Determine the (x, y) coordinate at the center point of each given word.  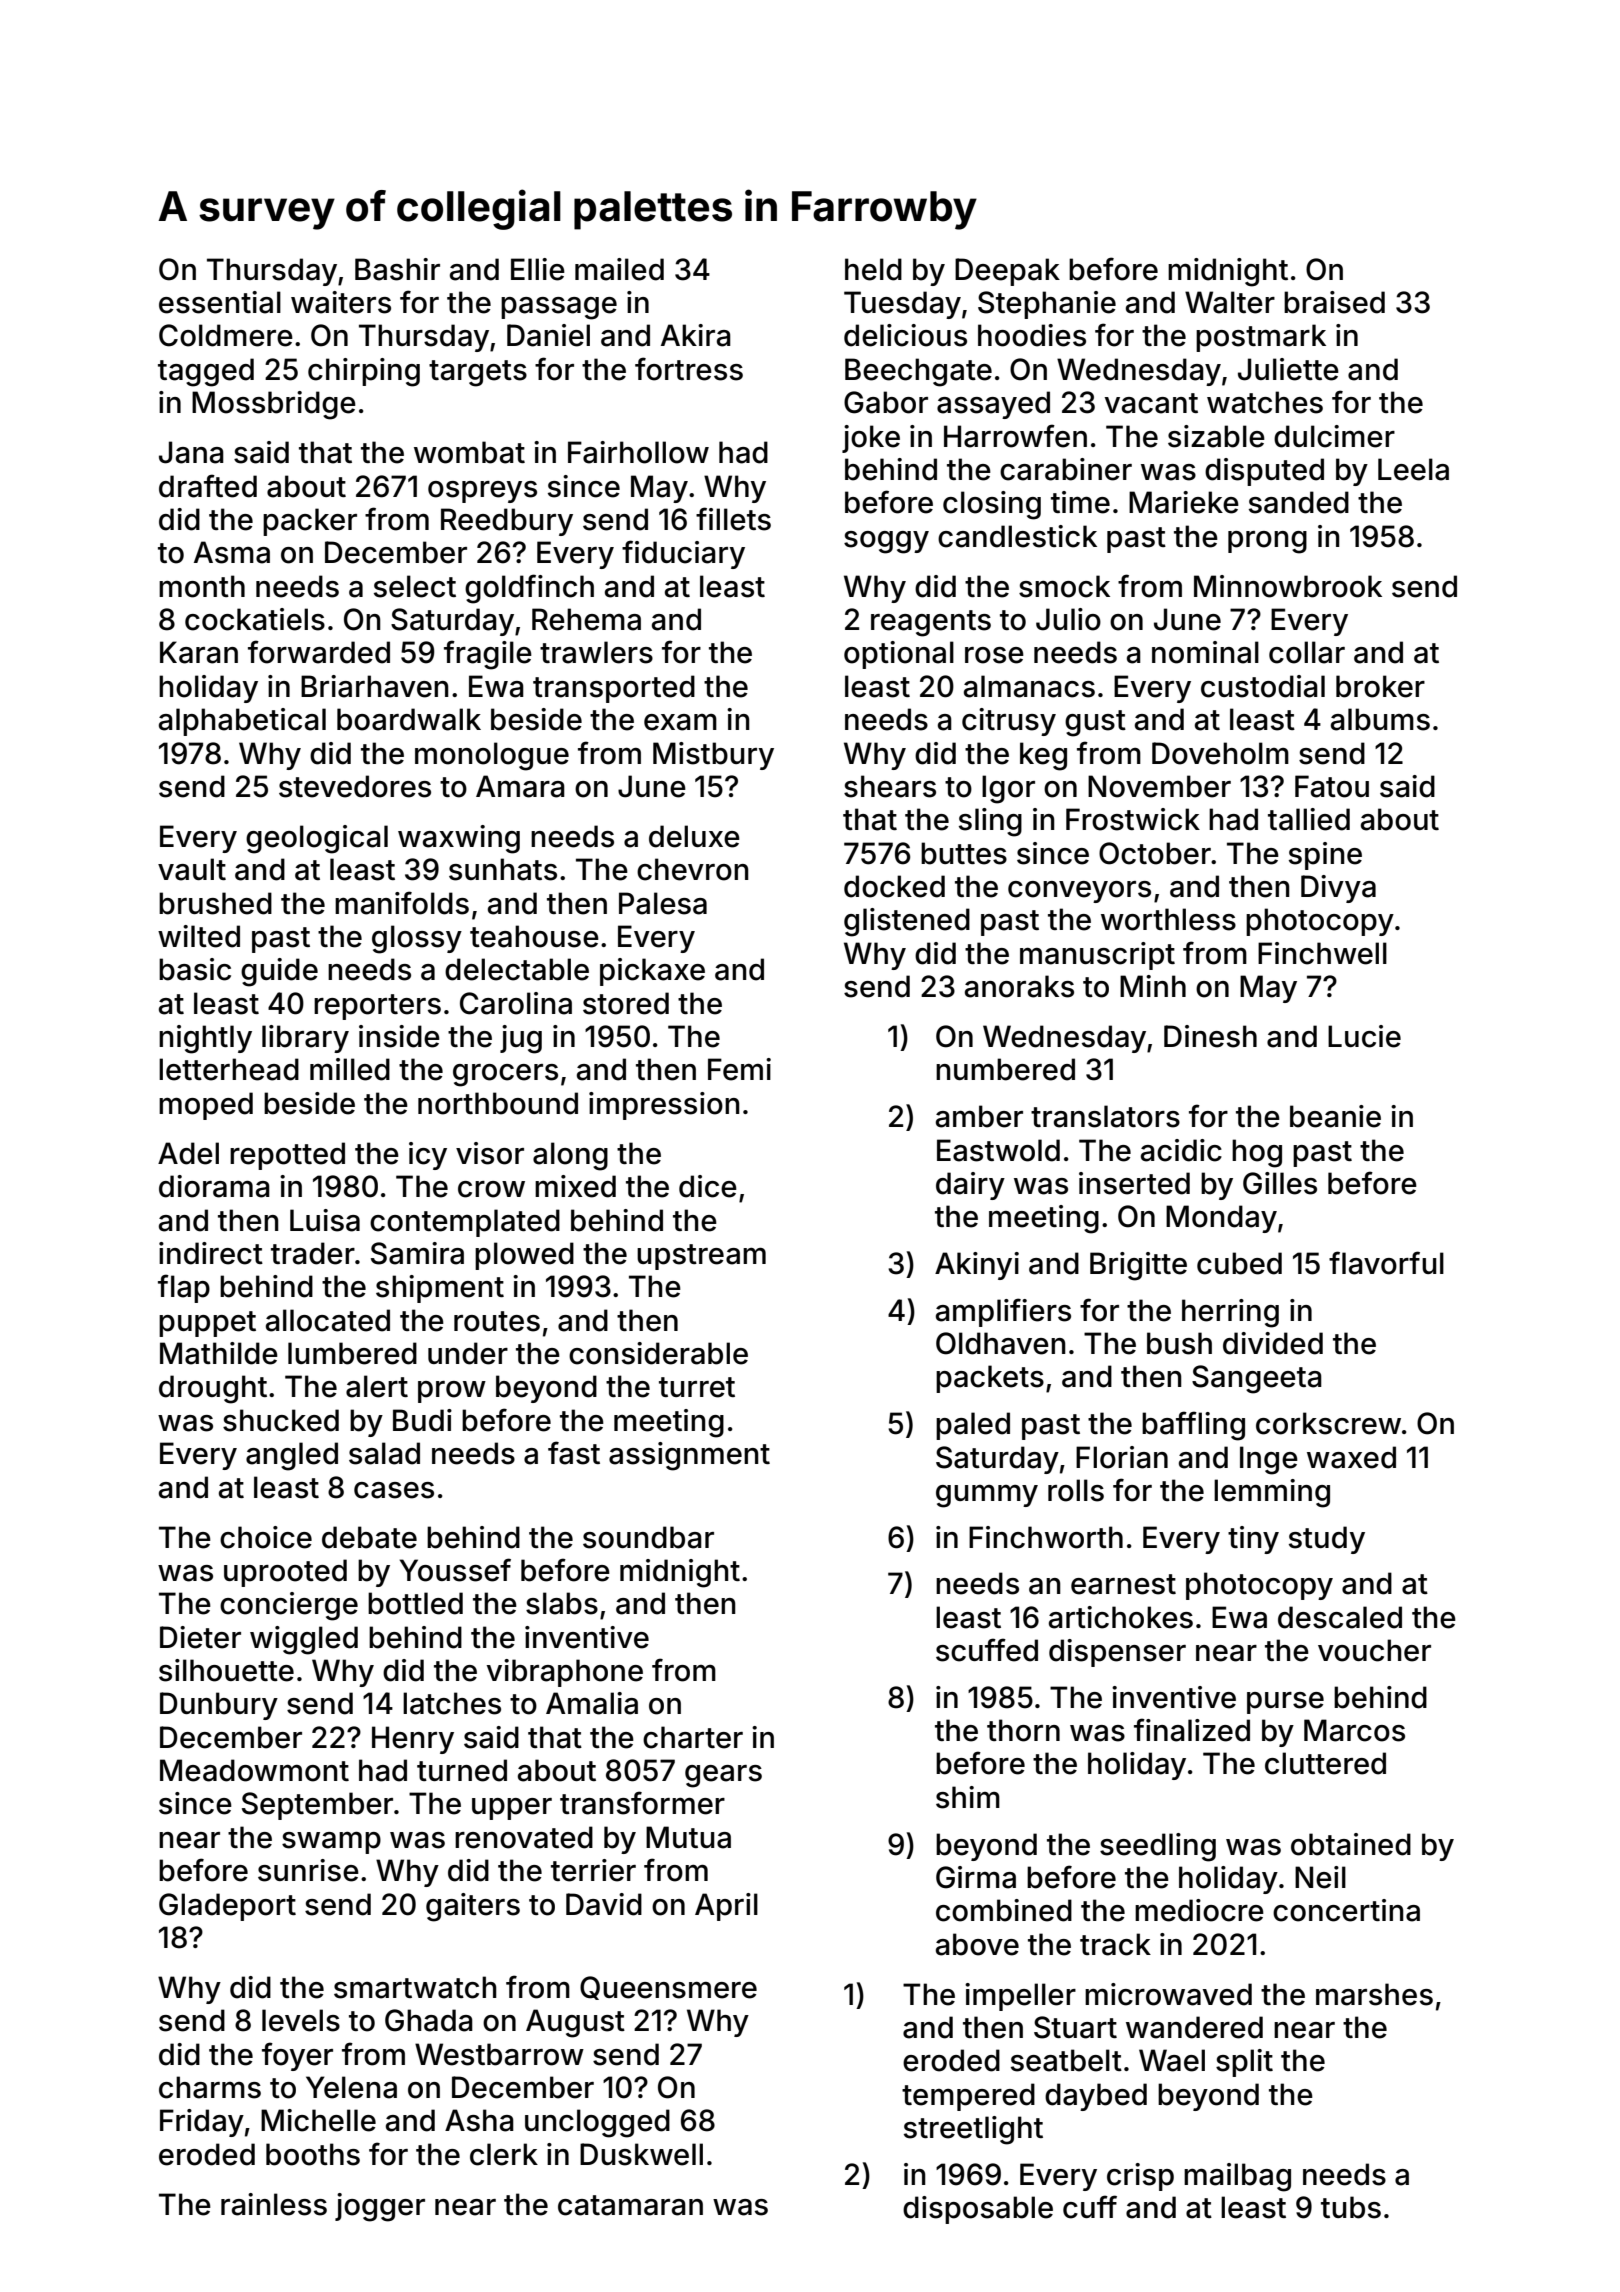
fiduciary (683, 554)
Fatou (1332, 786)
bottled (415, 1603)
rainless (274, 2204)
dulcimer (1334, 436)
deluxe (694, 836)
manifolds (402, 903)
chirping (364, 372)
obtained (1351, 1844)
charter (693, 1737)
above (977, 1944)
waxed (1351, 1457)
